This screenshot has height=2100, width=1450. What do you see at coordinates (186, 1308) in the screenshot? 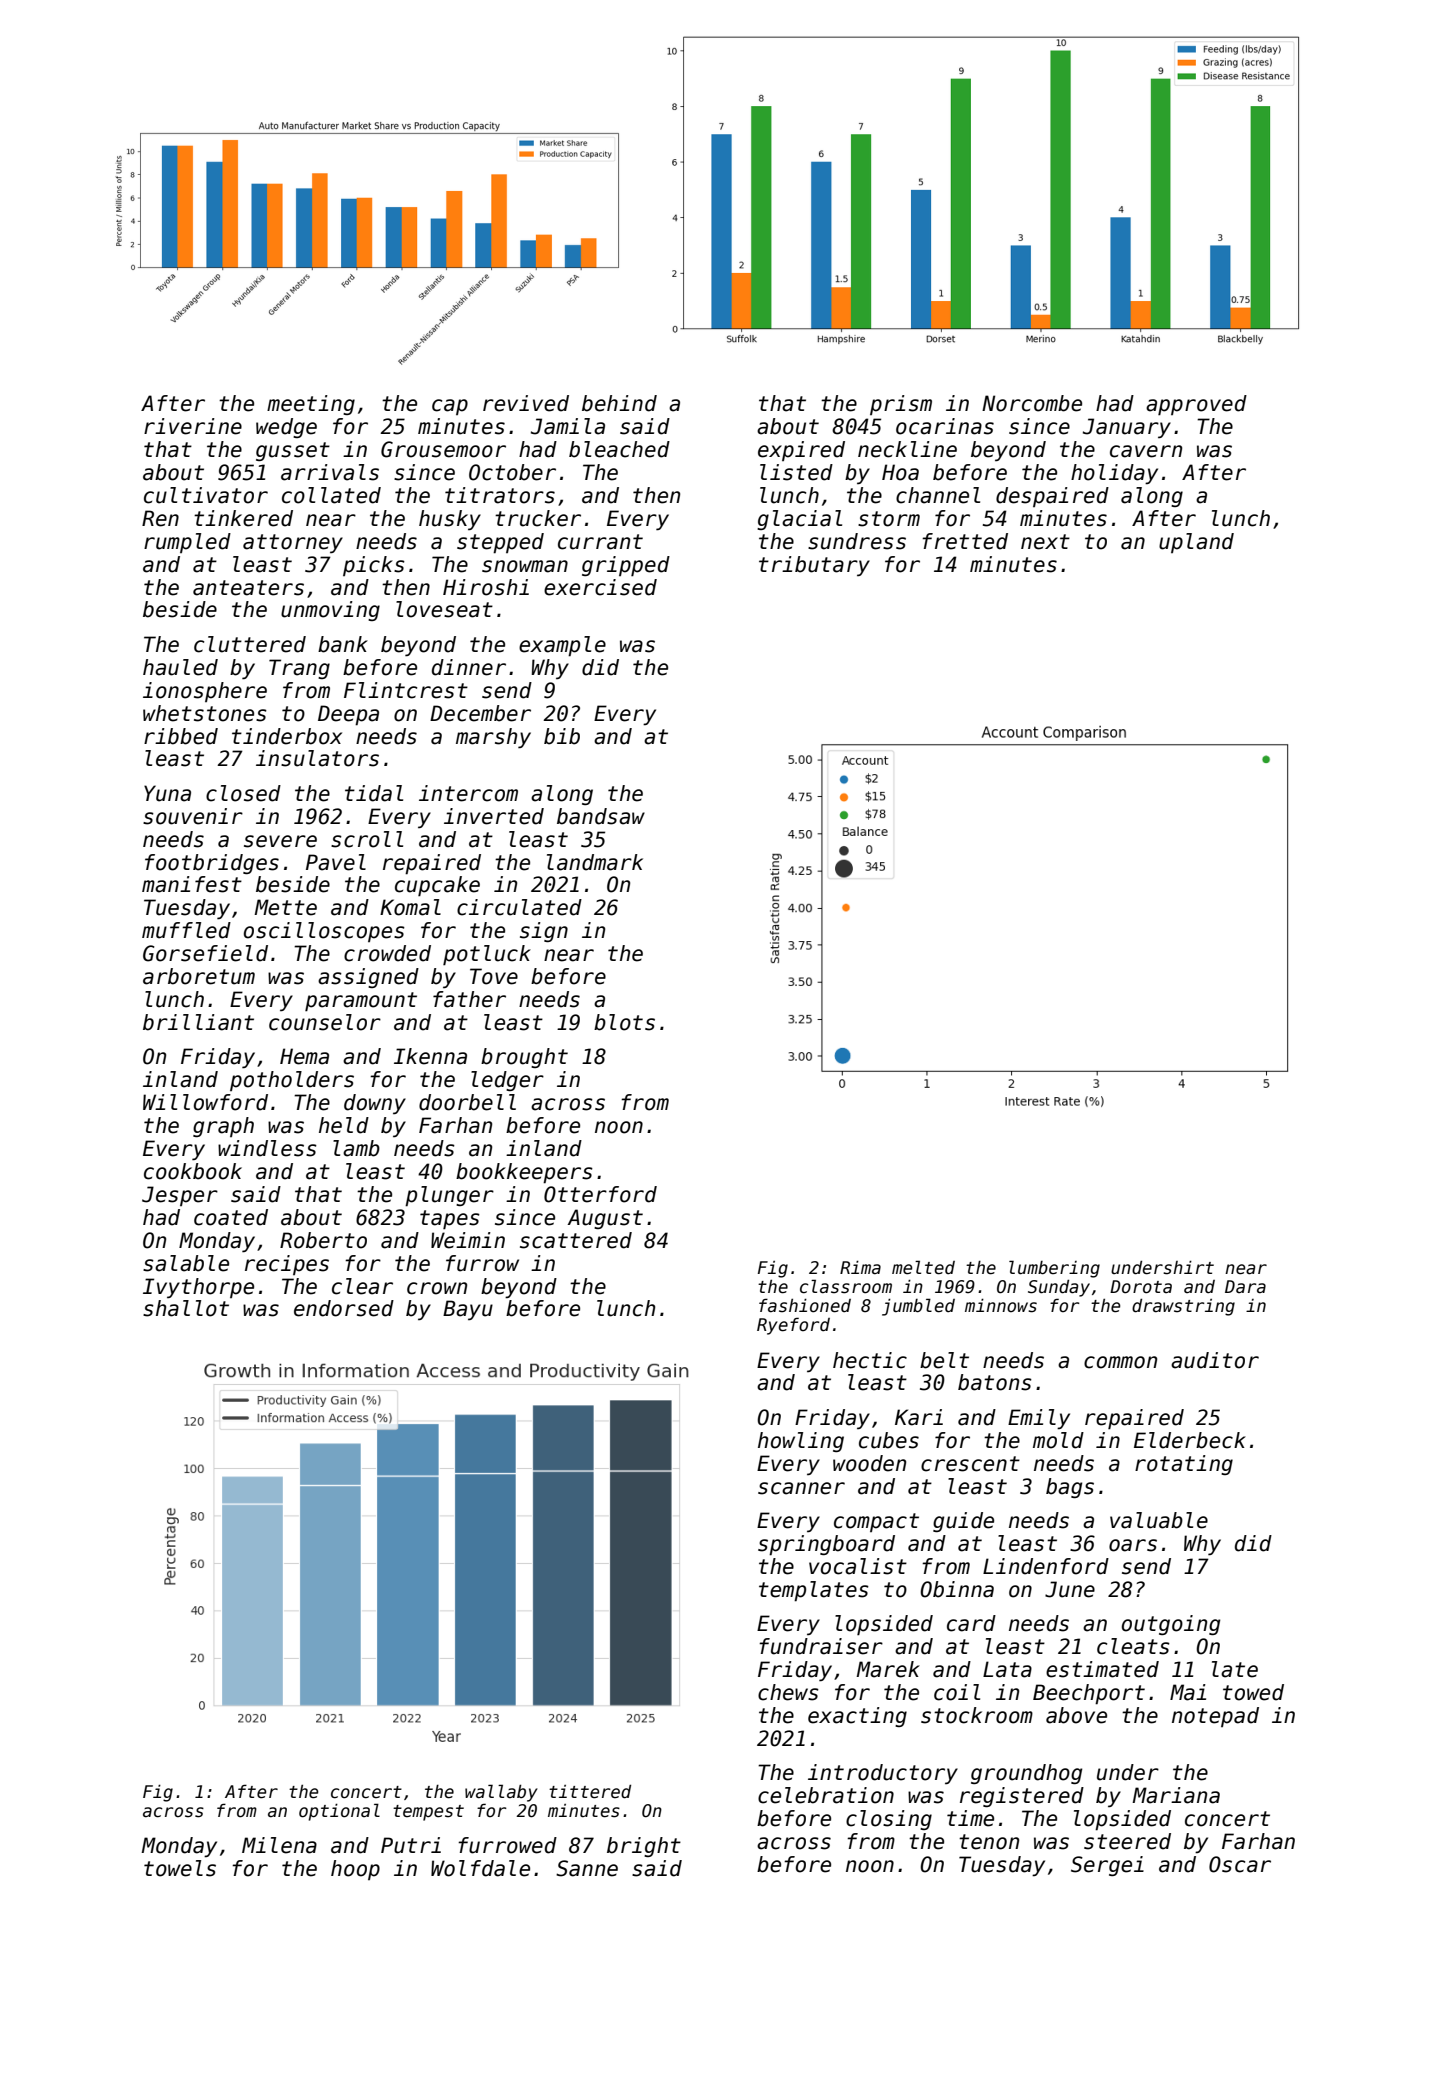
I see `shallot` at bounding box center [186, 1308].
